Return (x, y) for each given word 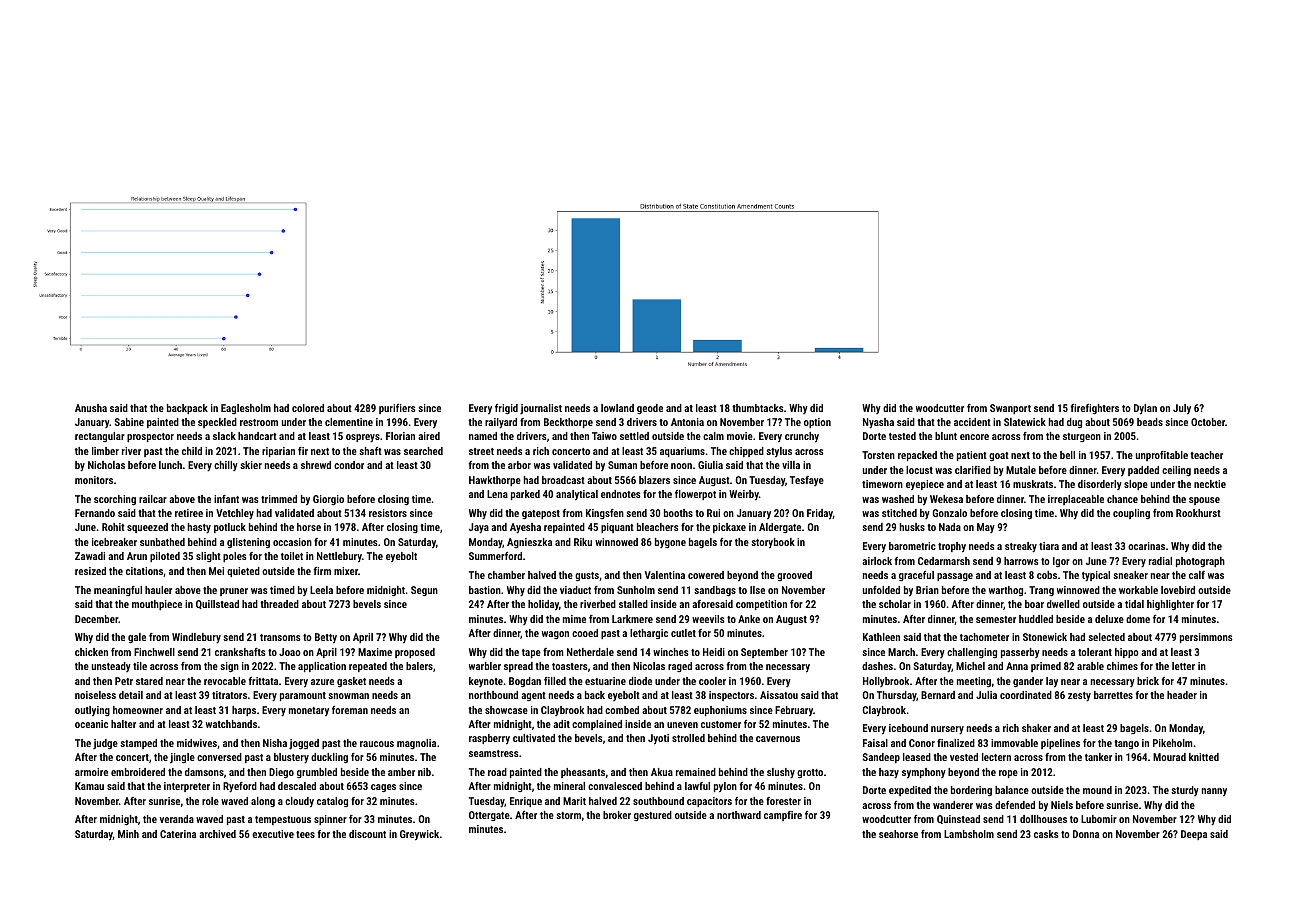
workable (1138, 590)
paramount (303, 696)
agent (533, 696)
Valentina (665, 575)
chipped (746, 452)
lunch (170, 465)
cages (383, 788)
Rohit (113, 527)
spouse (1204, 501)
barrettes (1113, 695)
